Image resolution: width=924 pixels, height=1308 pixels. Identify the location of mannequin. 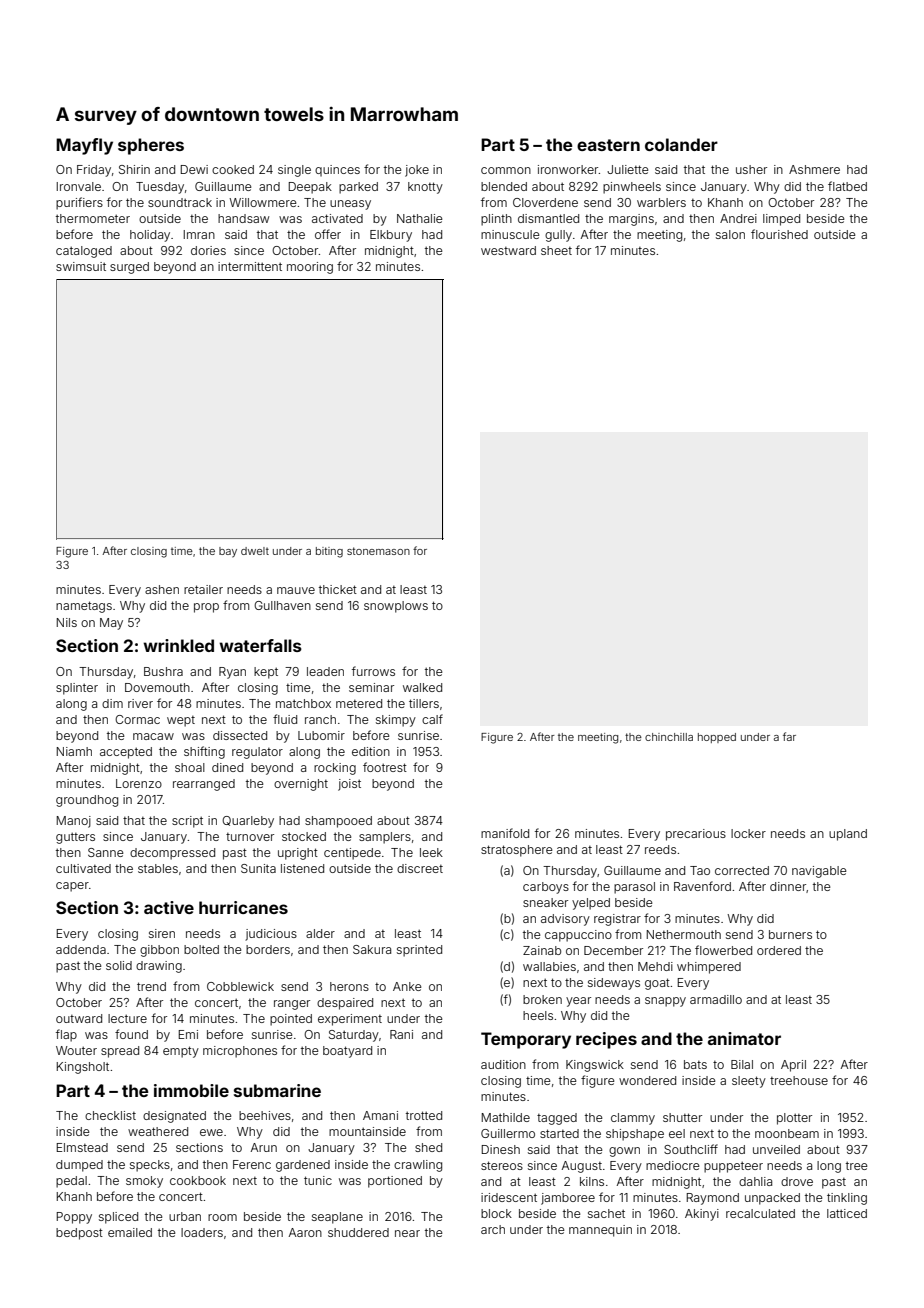
(600, 1231).
